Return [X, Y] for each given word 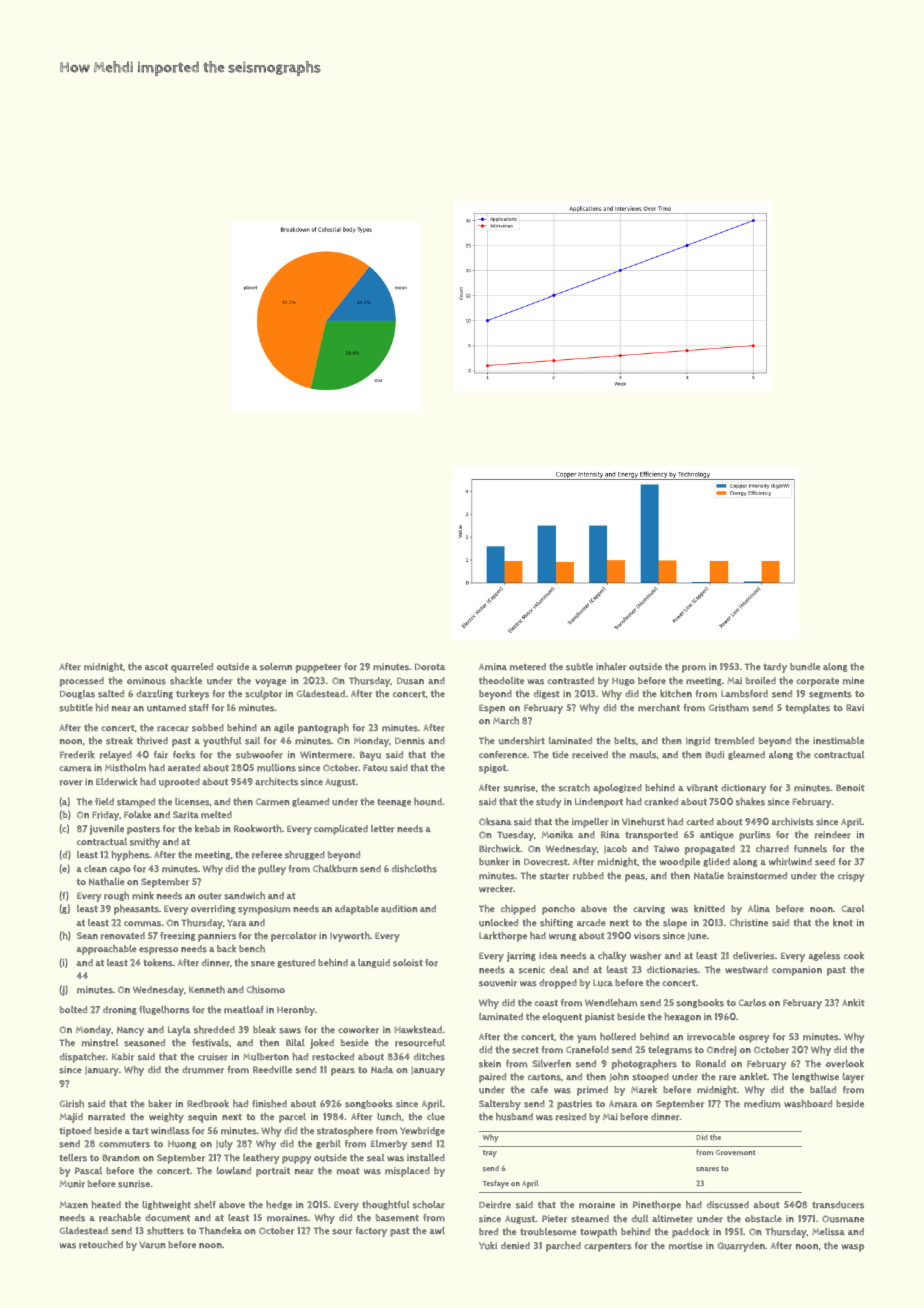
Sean [87, 935]
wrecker [496, 889]
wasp [852, 1248]
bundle [805, 667]
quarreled [192, 668]
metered [528, 667]
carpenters [608, 1247]
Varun [152, 1245]
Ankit [853, 1002]
